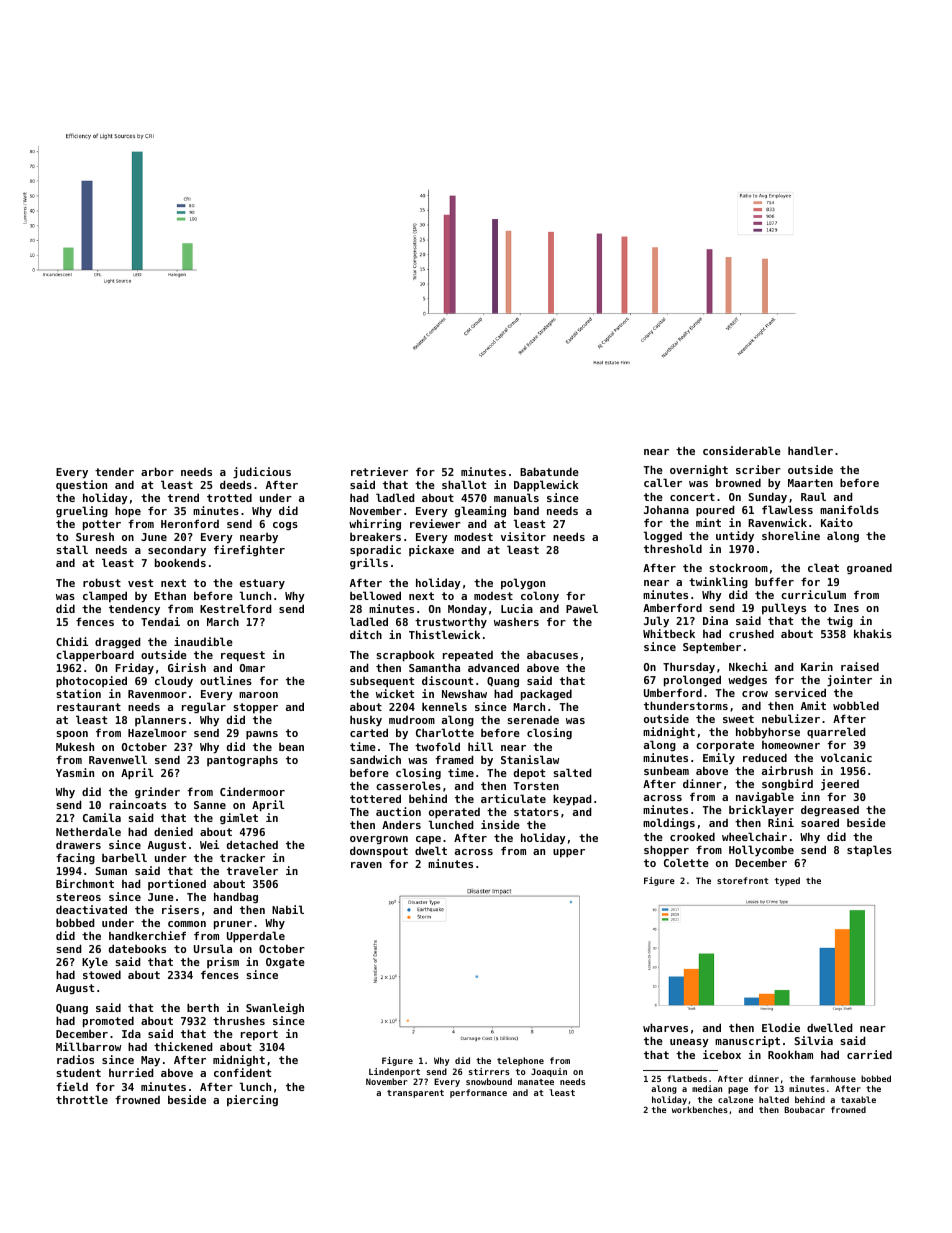  What do you see at coordinates (810, 450) in the screenshot?
I see `handler` at bounding box center [810, 450].
